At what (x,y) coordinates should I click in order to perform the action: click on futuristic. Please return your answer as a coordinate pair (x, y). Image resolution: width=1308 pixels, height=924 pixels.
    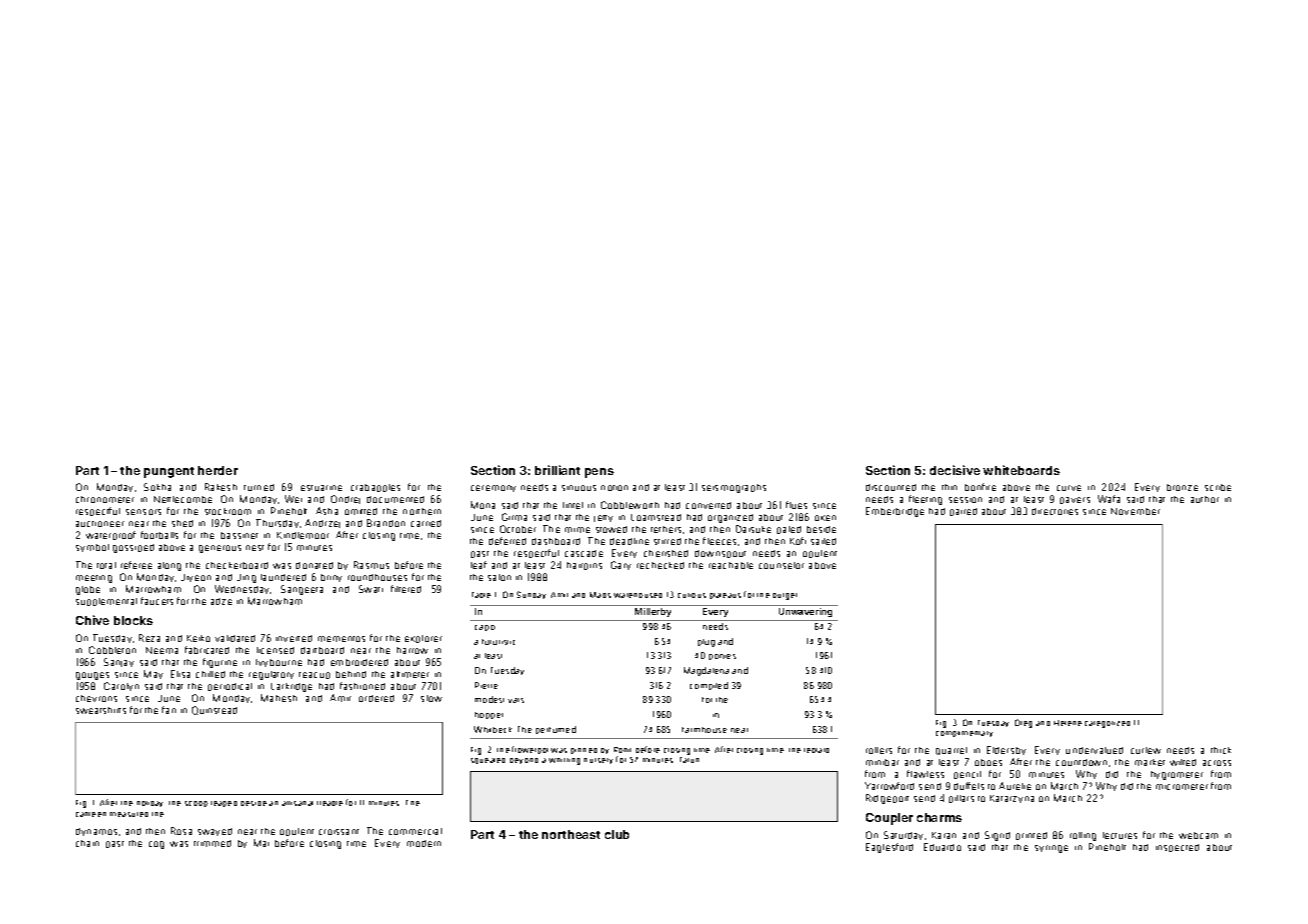
    Looking at the image, I should click on (498, 642).
